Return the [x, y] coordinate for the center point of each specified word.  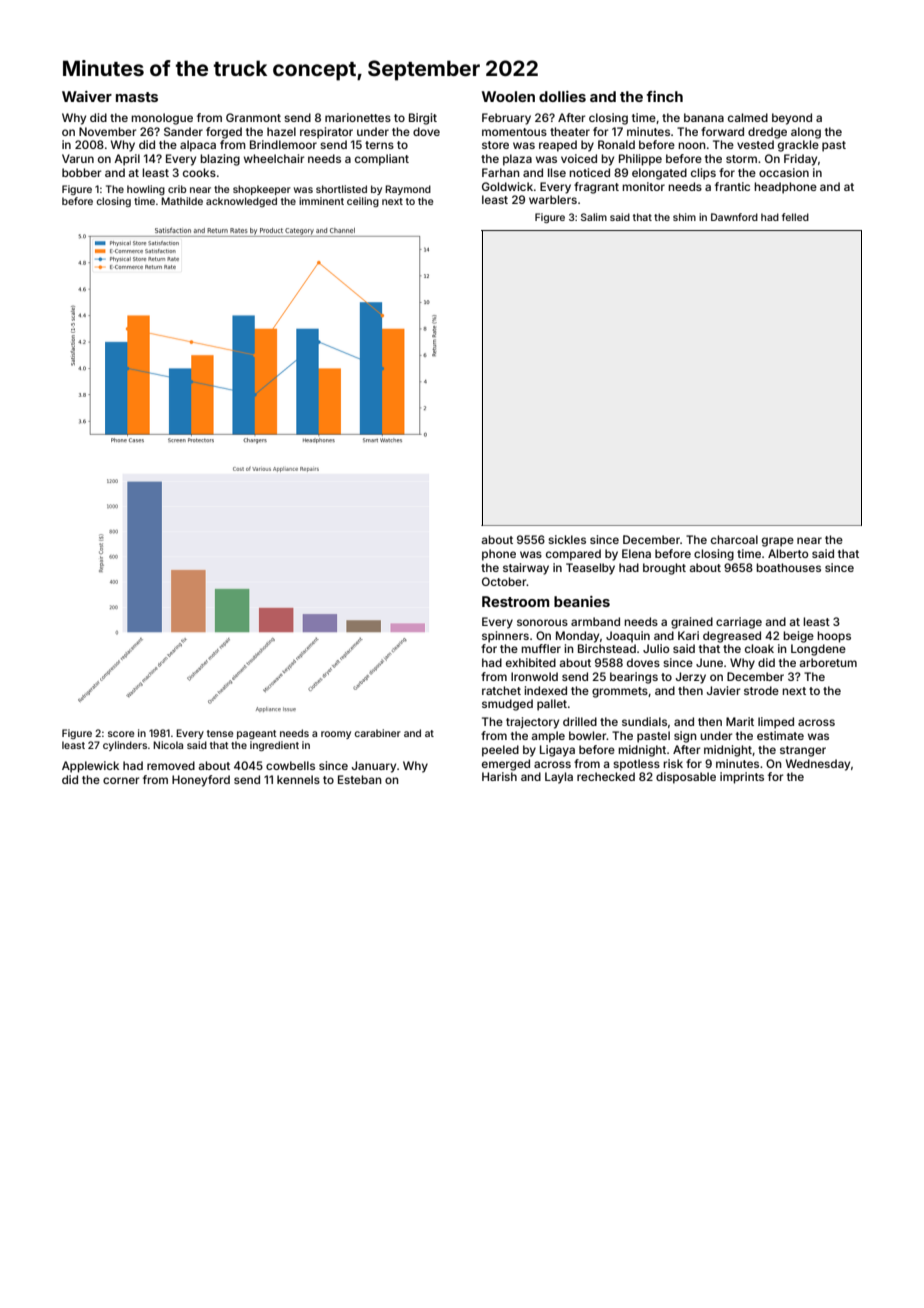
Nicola [168, 745]
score [121, 734]
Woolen [508, 96]
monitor [643, 186]
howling [146, 190]
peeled [500, 751]
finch [664, 96]
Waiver [87, 96]
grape [778, 542]
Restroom [515, 601]
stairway [526, 569]
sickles [567, 539]
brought [664, 569]
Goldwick [507, 186]
